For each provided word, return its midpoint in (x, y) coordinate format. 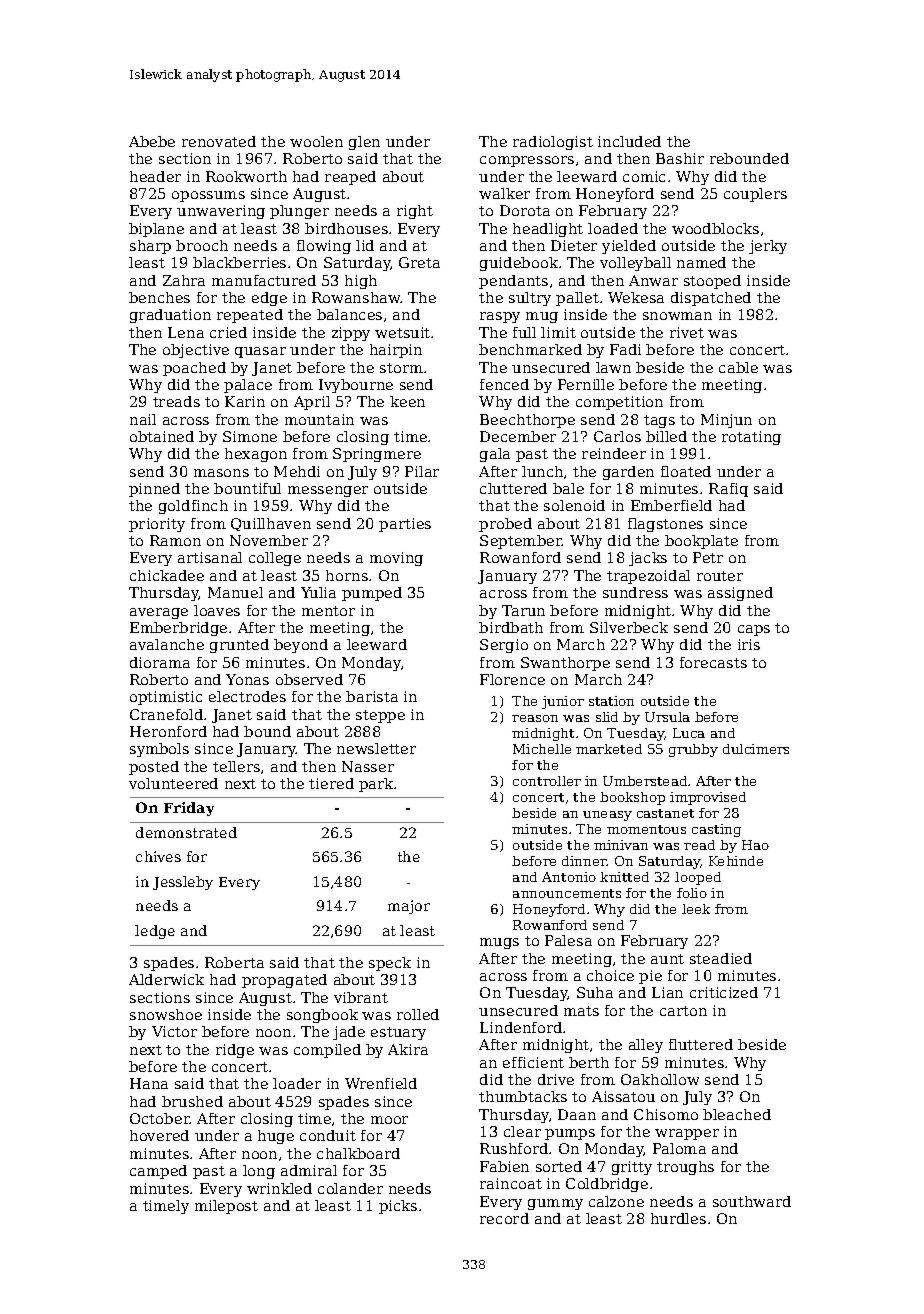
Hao (755, 845)
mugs (499, 943)
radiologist (553, 143)
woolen (316, 141)
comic (644, 176)
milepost (226, 1207)
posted (154, 768)
